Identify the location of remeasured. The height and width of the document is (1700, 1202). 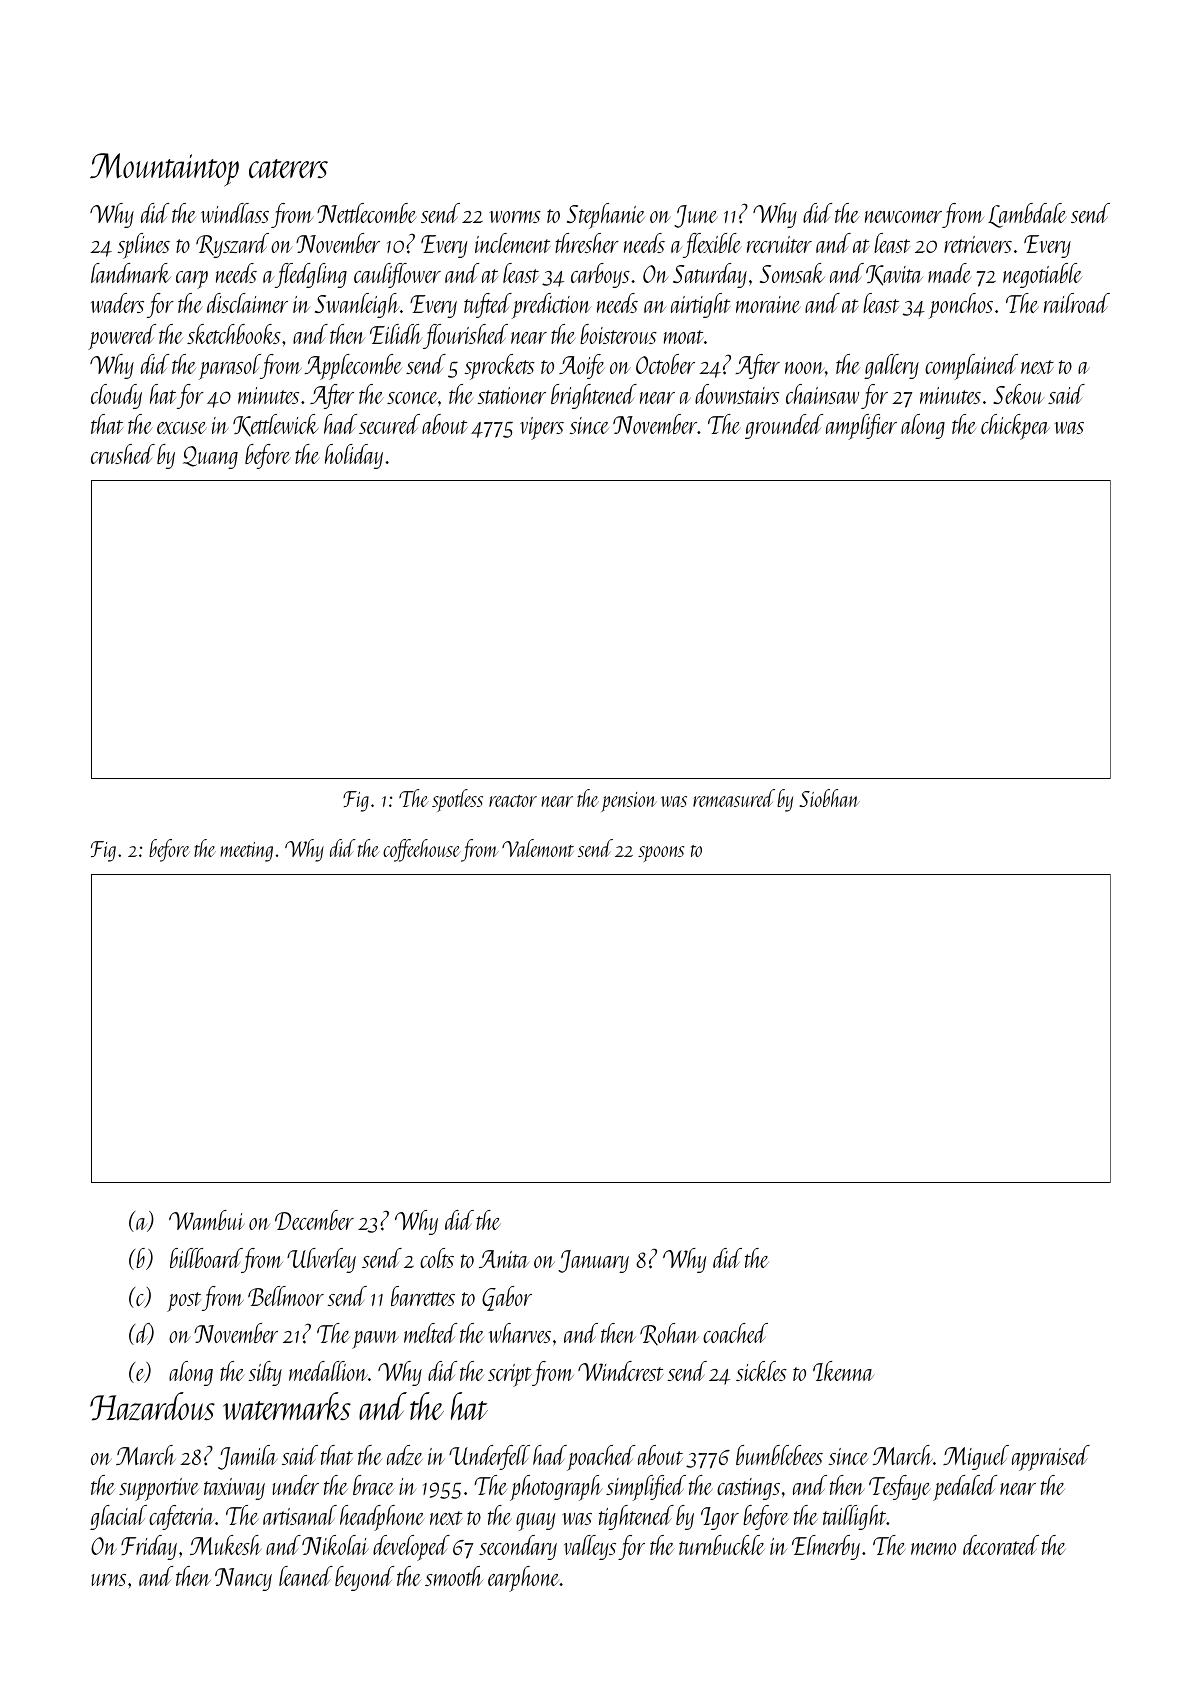
(734, 798).
